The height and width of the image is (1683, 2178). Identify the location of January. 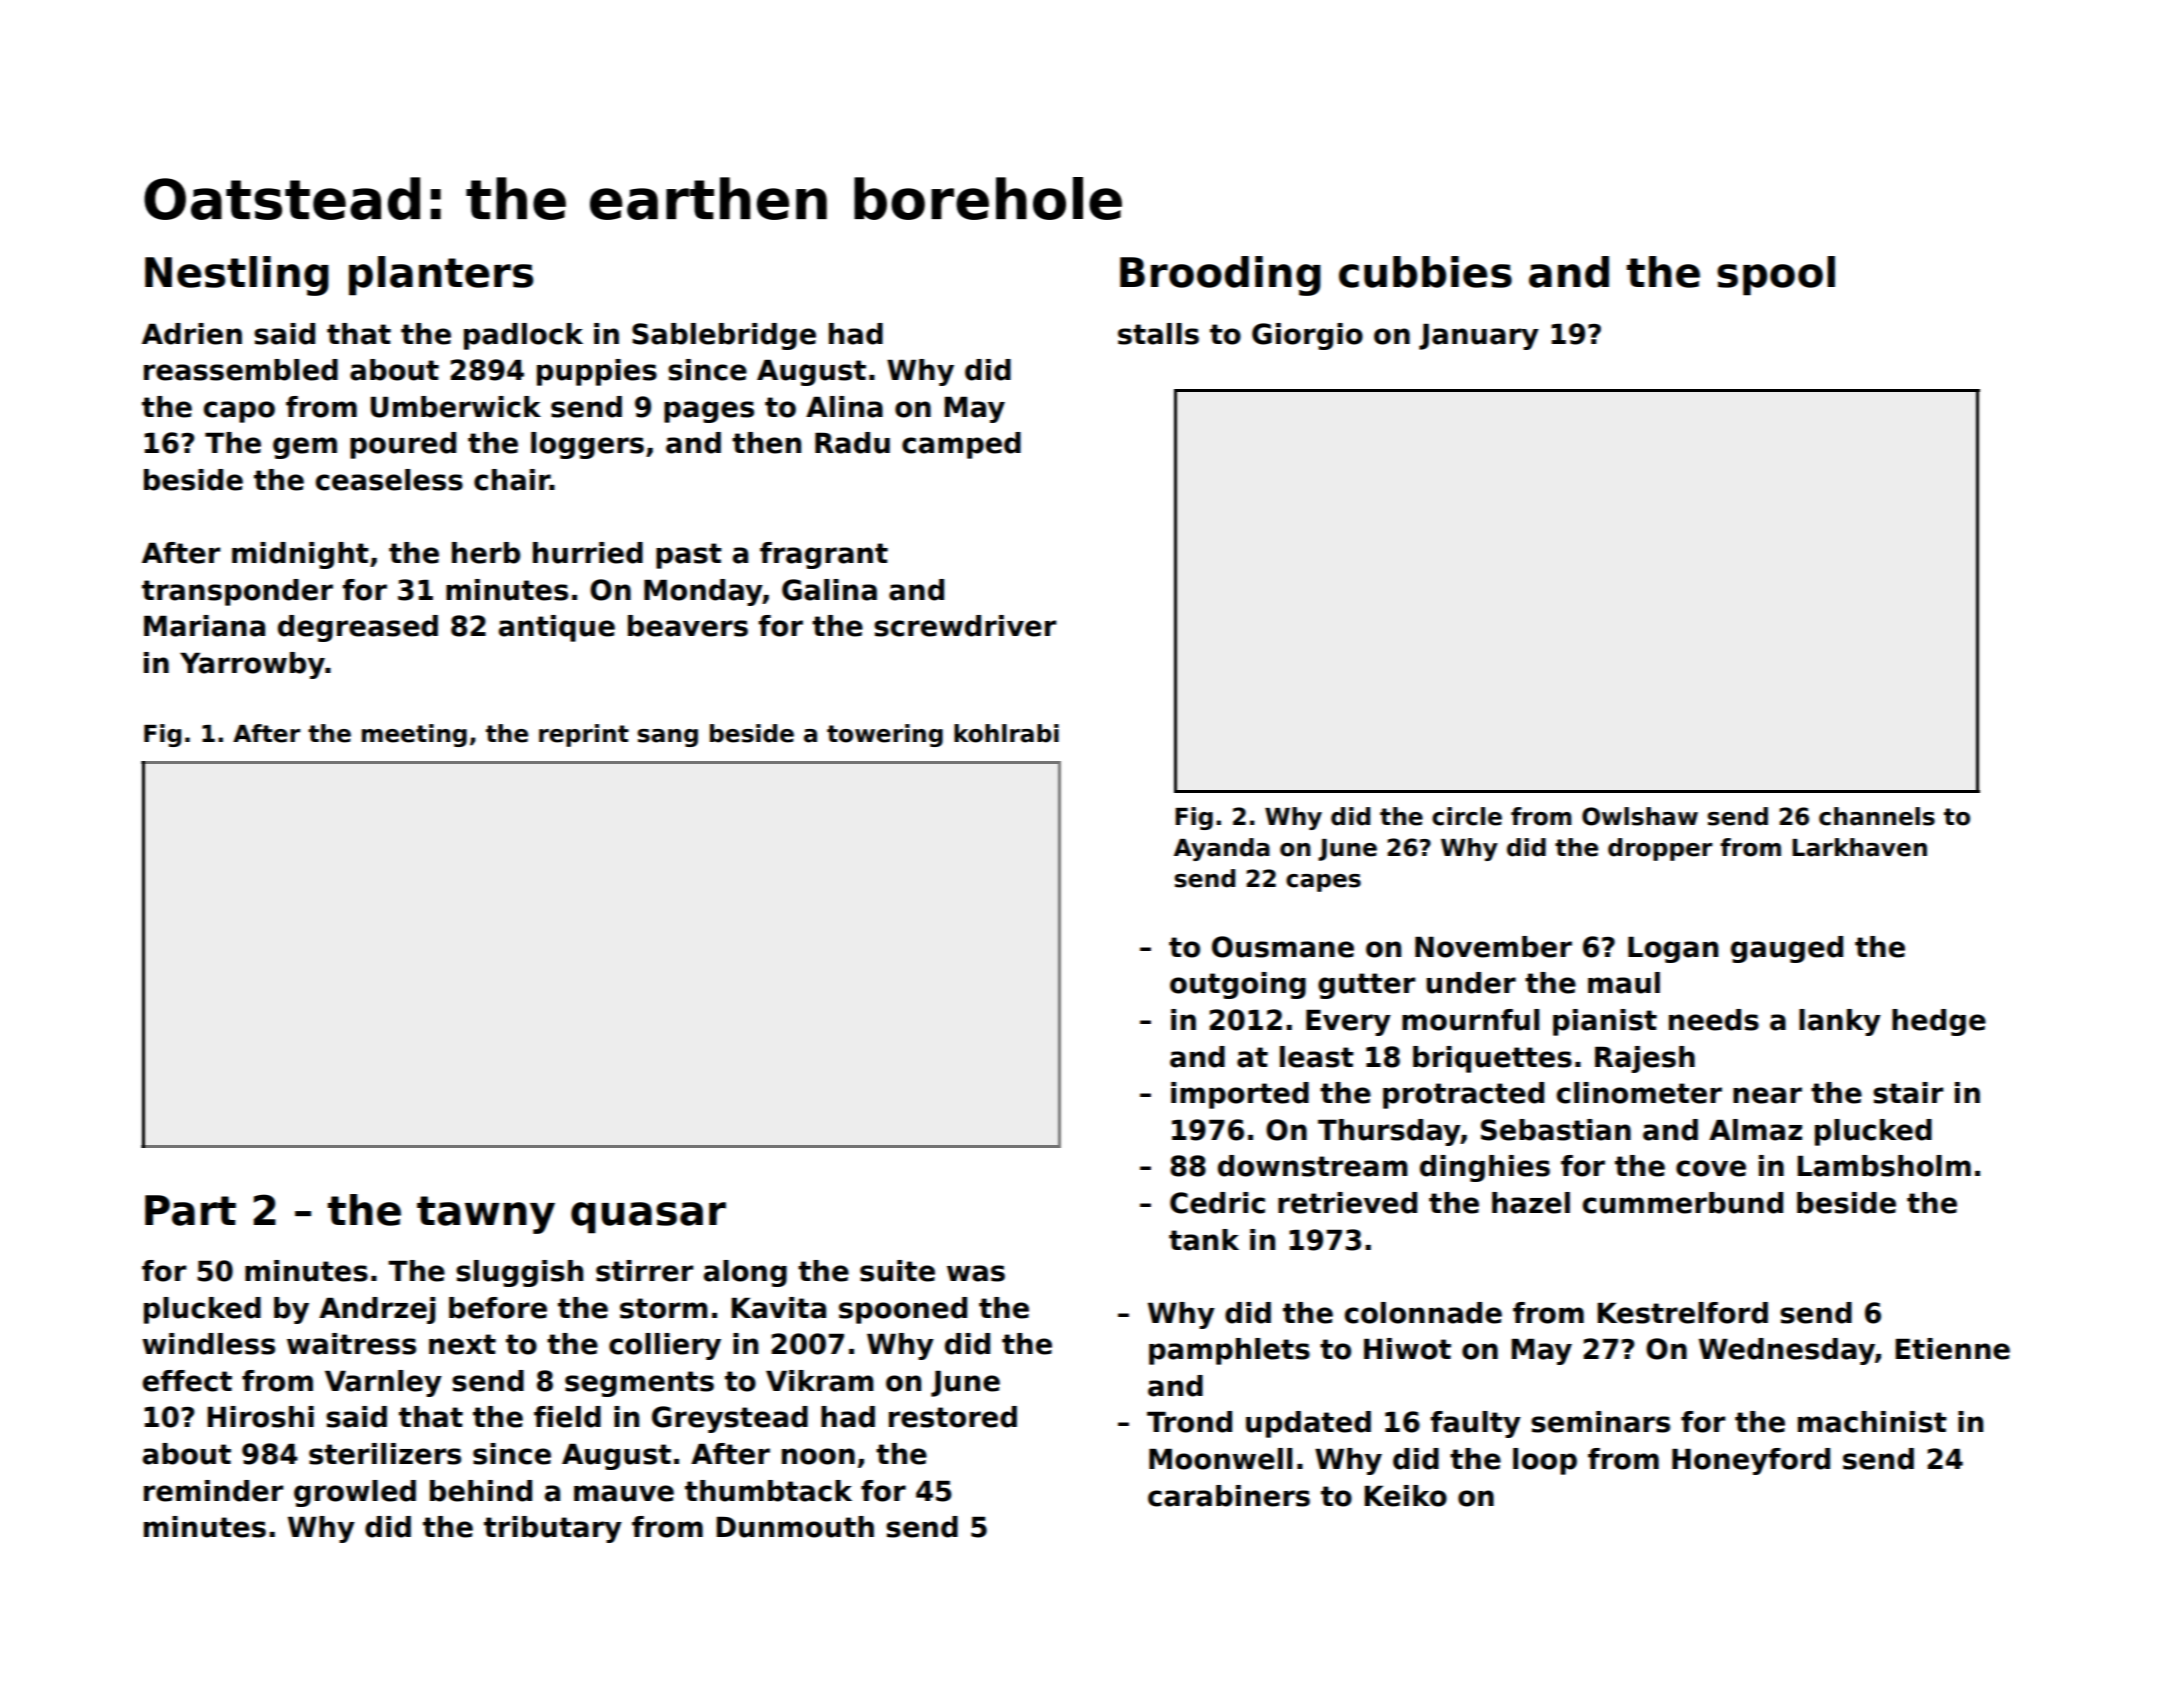
(1479, 337).
